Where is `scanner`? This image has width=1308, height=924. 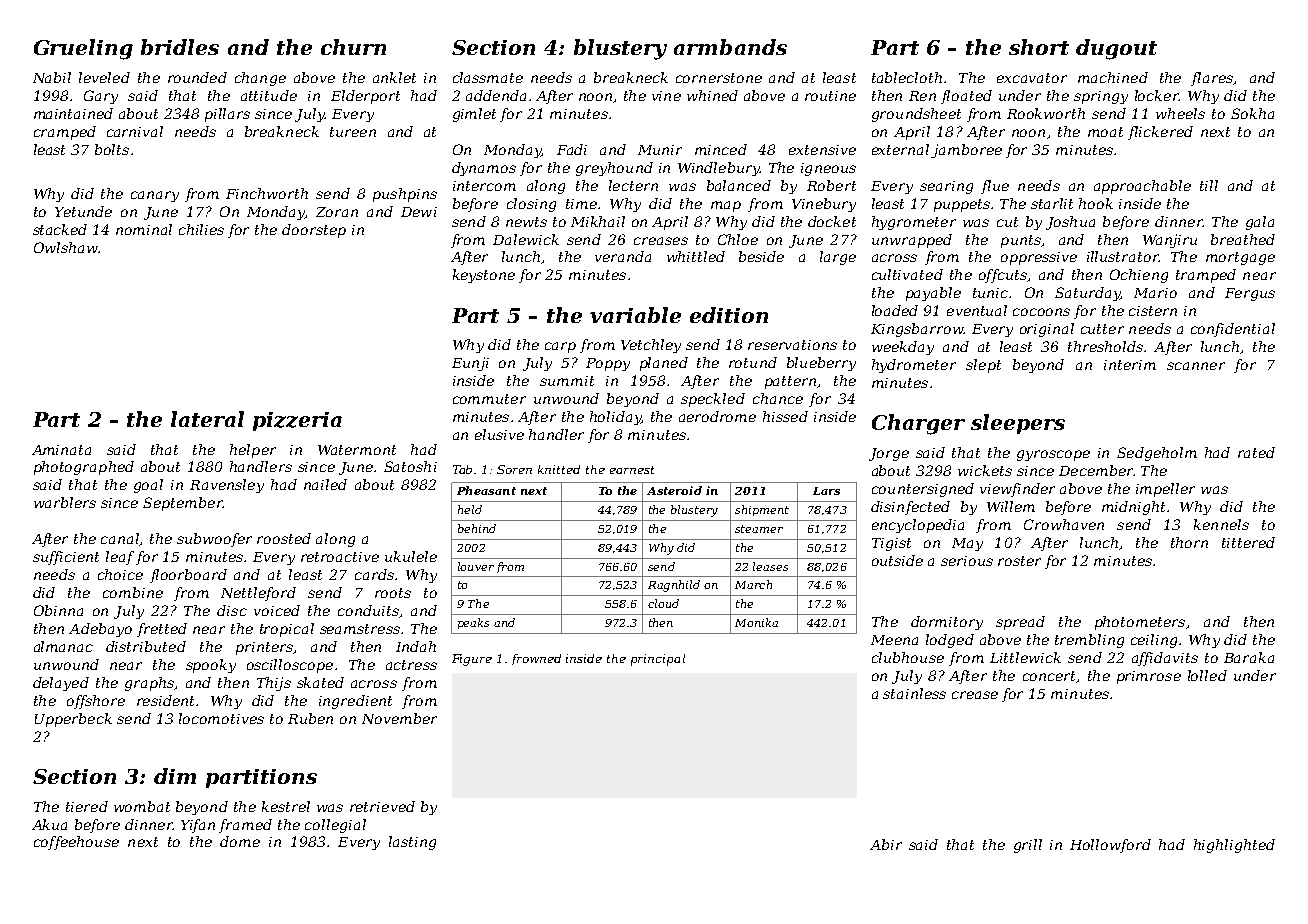
scanner is located at coordinates (1196, 366).
